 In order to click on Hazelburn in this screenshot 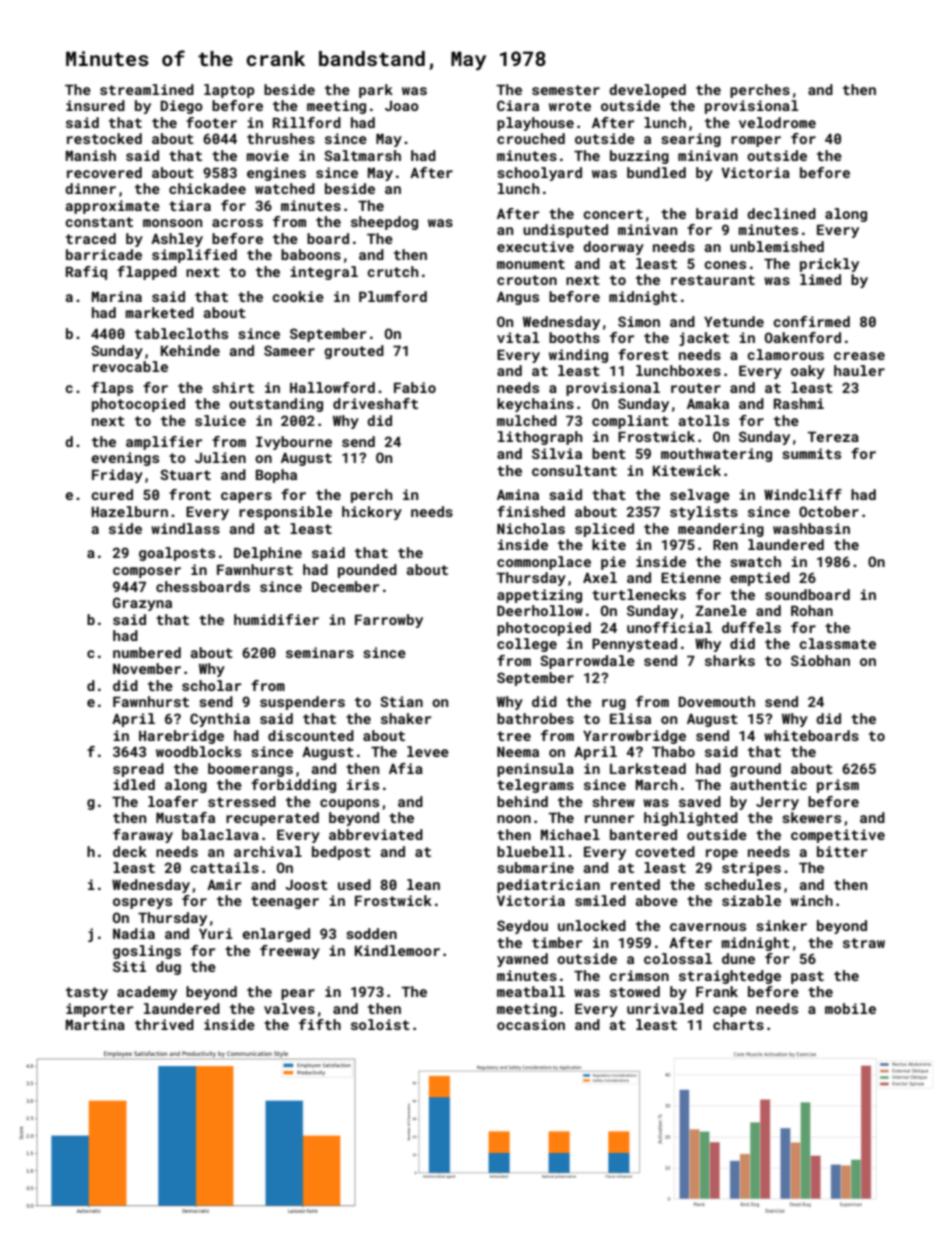, I will do `click(130, 511)`.
